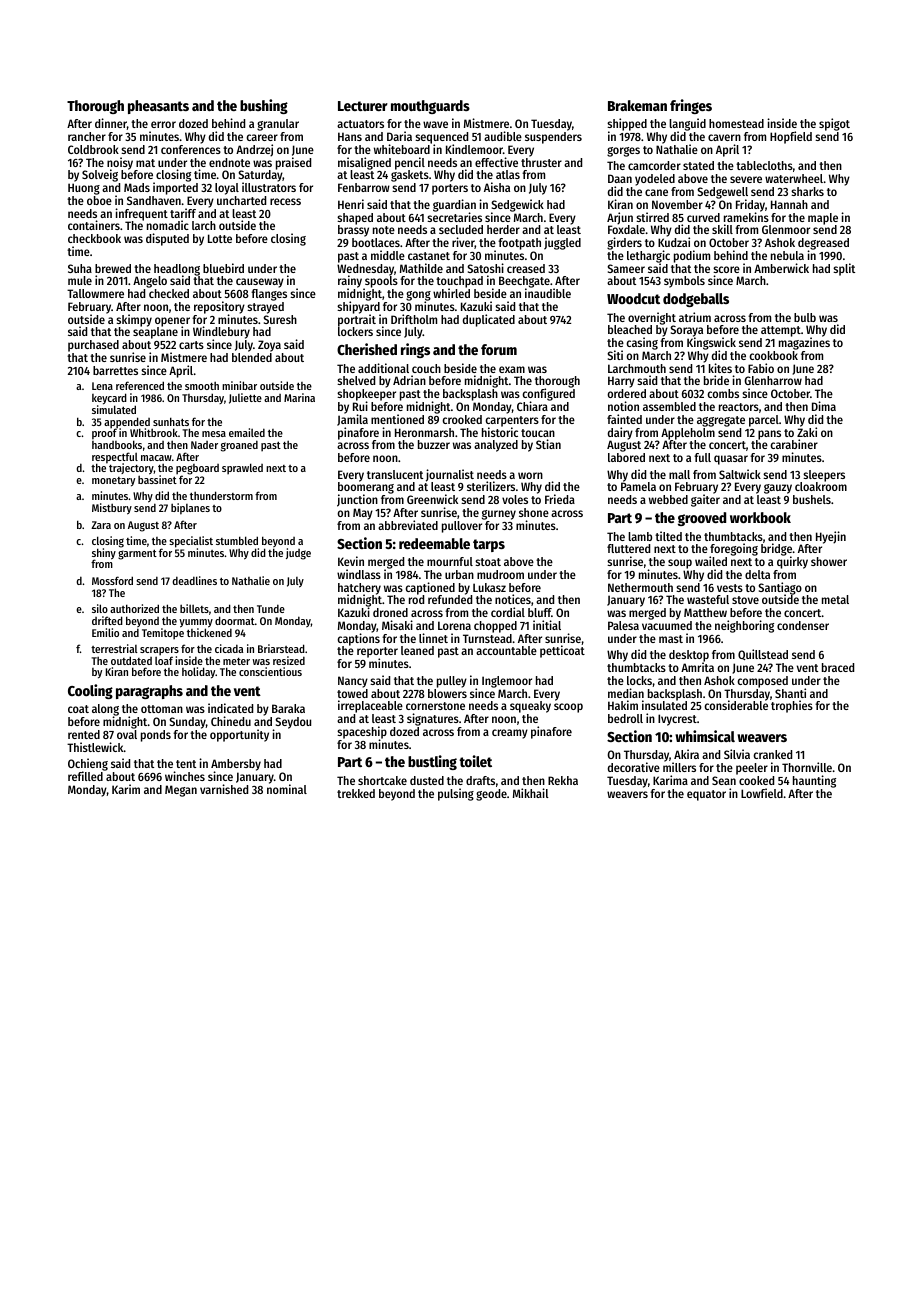 This screenshot has height=1308, width=924. Describe the element at coordinates (202, 385) in the screenshot. I see `smooth` at that location.
